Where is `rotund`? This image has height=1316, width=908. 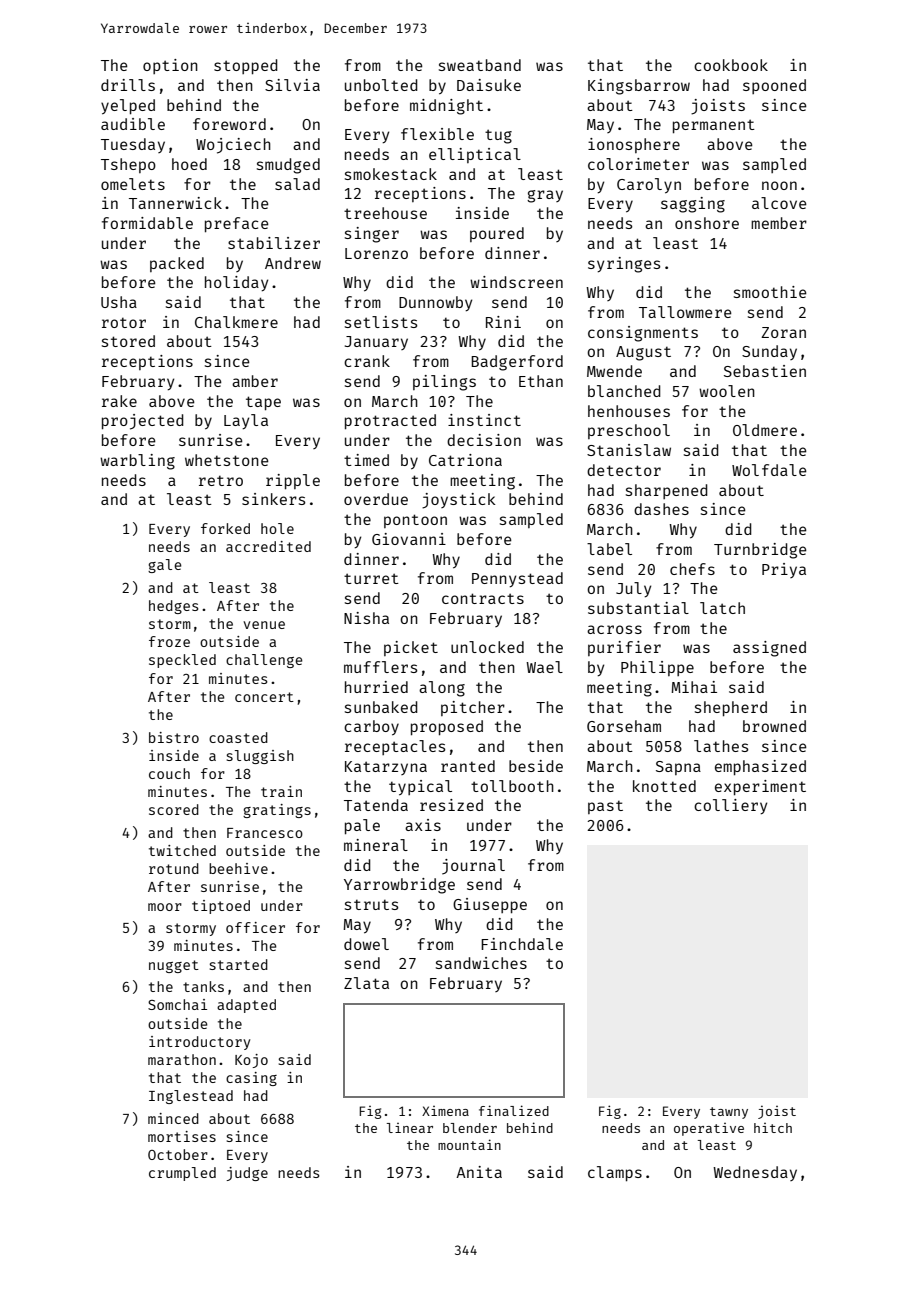 rotund is located at coordinates (174, 868).
